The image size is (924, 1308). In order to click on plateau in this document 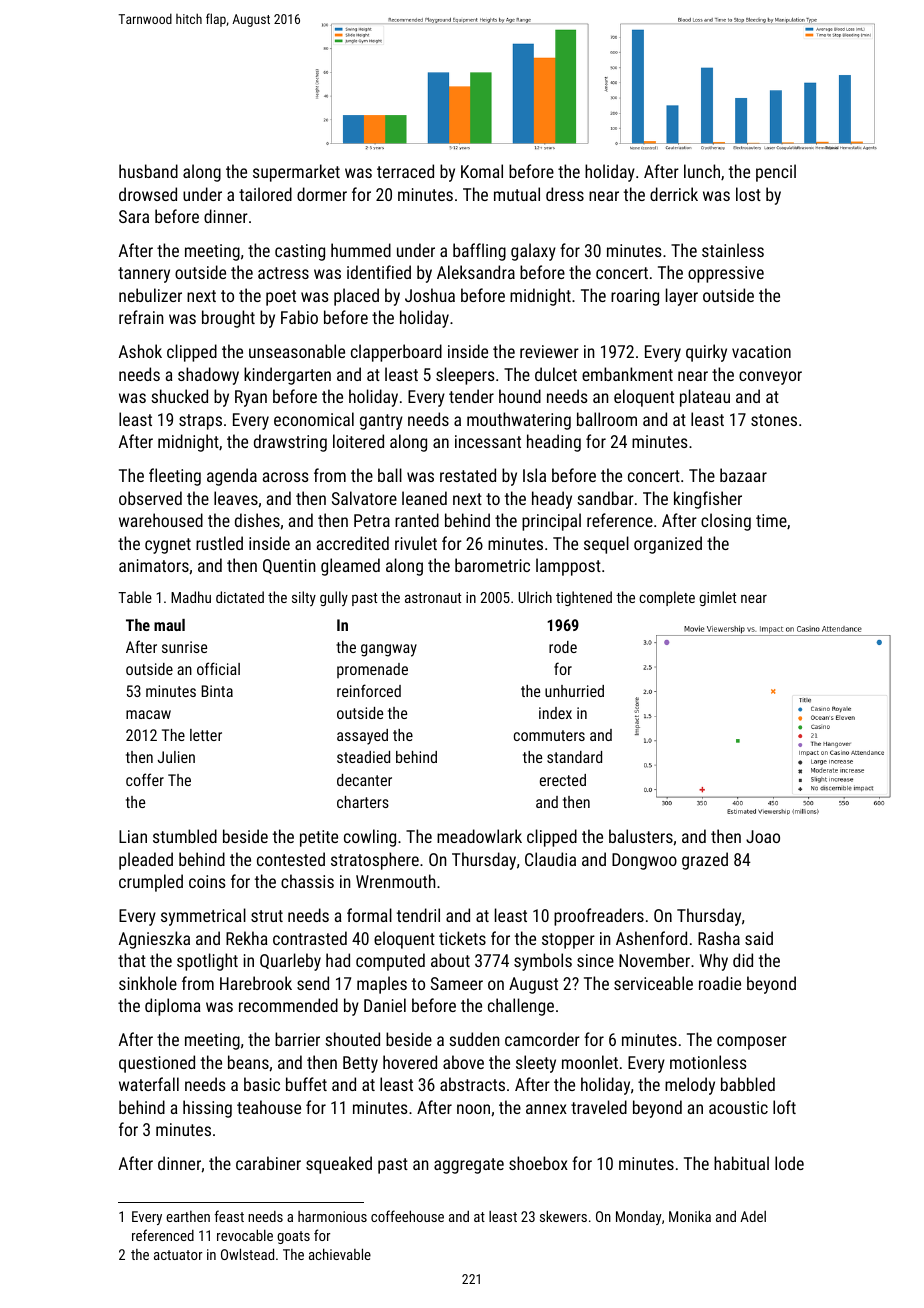, I will do `click(705, 398)`.
